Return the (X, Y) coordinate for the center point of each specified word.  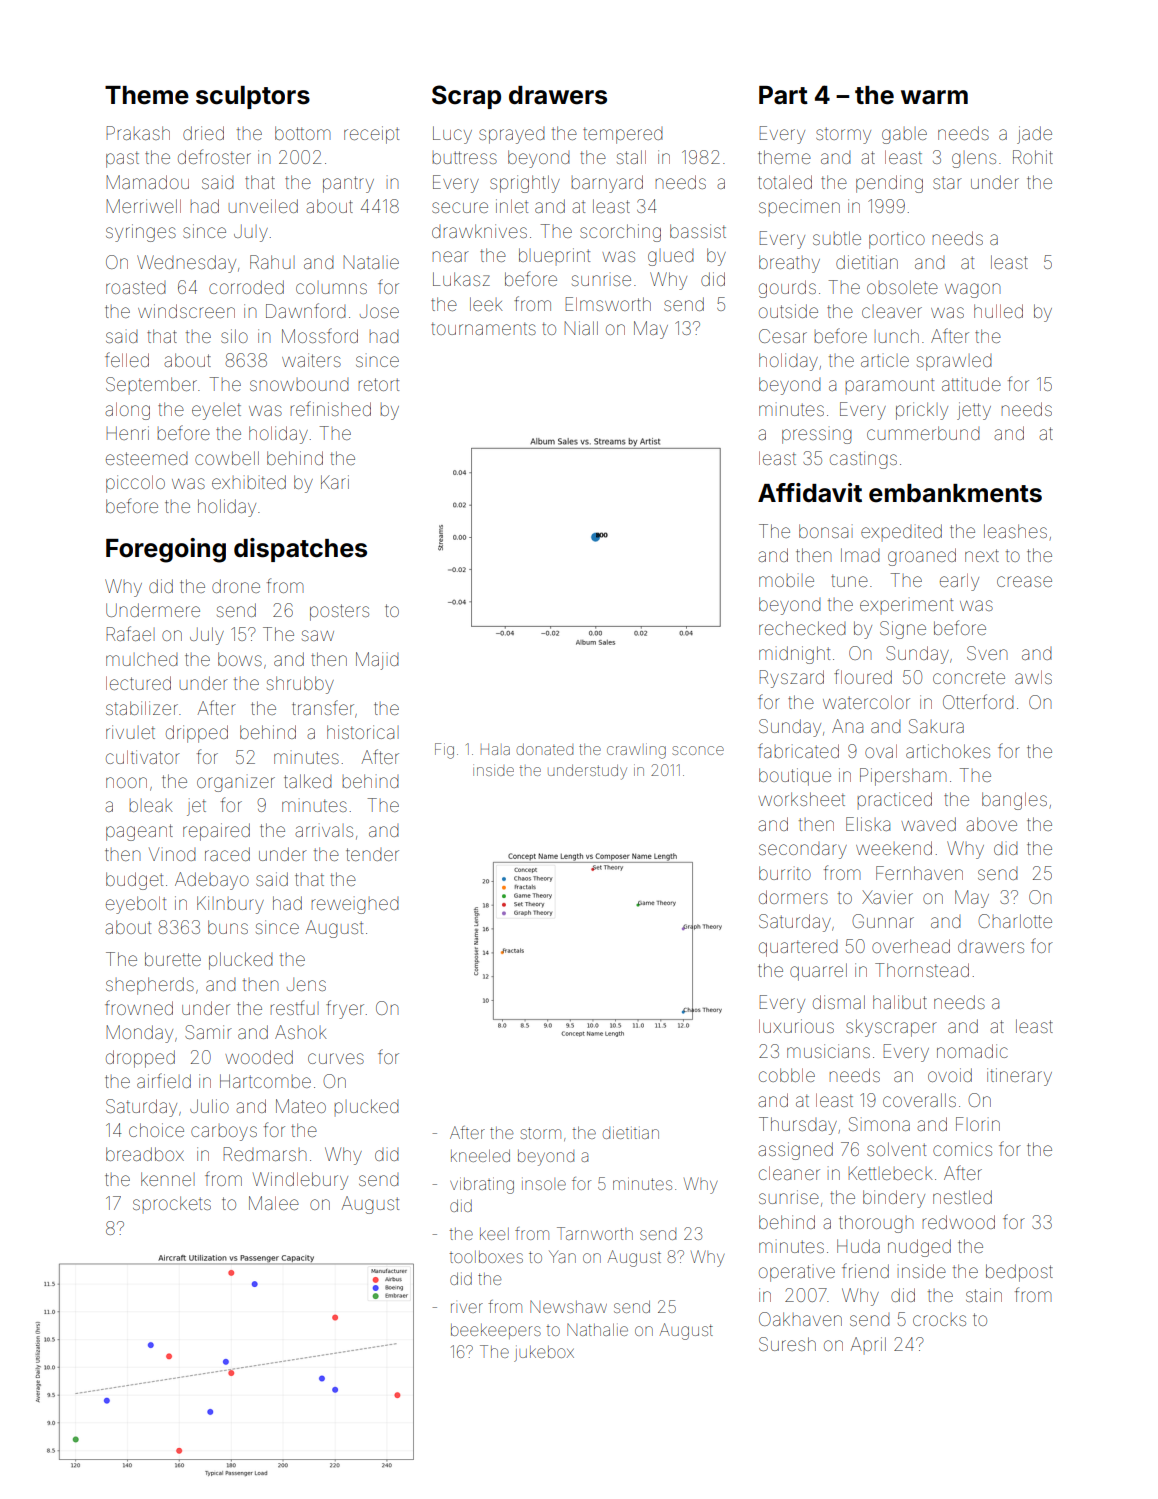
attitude (971, 384)
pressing (817, 436)
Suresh (787, 1344)
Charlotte (1015, 921)
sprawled (954, 362)
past (122, 159)
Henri (128, 433)
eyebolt (136, 905)
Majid (377, 661)
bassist (698, 231)
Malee (274, 1203)
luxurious (796, 1026)
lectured (138, 683)
